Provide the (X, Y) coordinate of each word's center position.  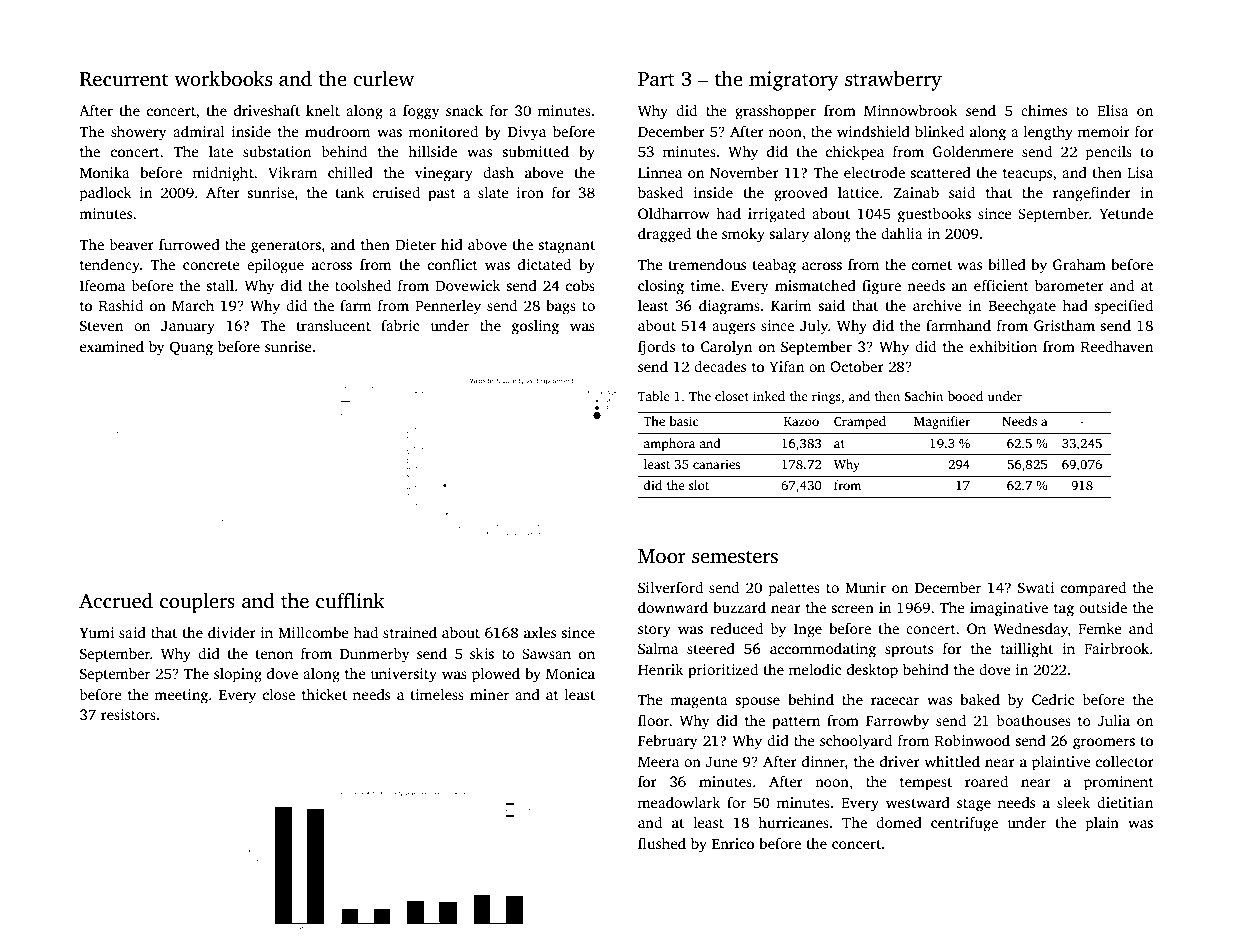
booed (965, 396)
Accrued (116, 601)
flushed (662, 843)
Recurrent (124, 79)
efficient (1001, 285)
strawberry (893, 81)
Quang (191, 348)
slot (699, 485)
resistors (128, 714)
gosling (535, 327)
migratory (794, 81)
